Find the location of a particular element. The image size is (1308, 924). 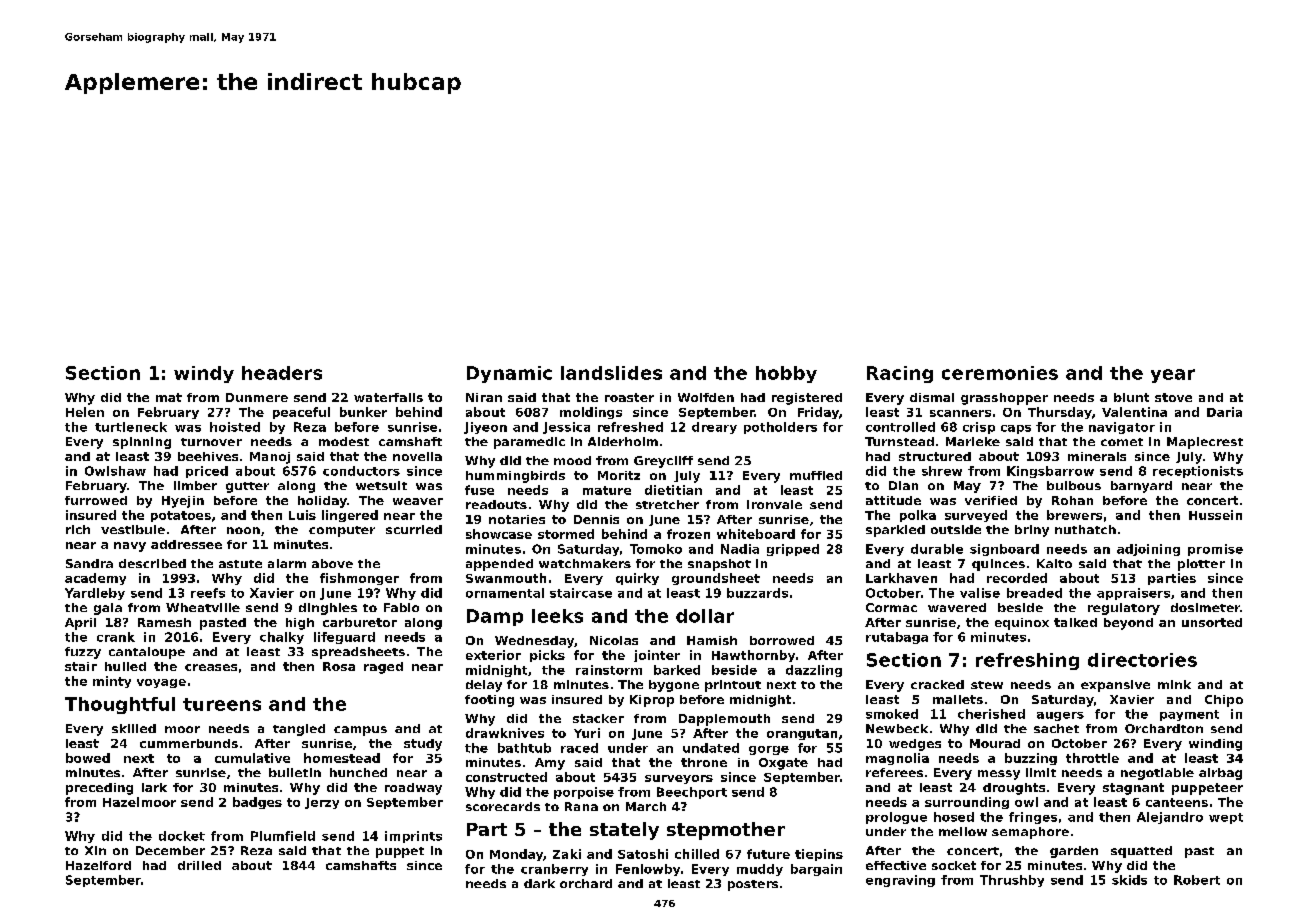

Hazelford is located at coordinates (98, 865).
